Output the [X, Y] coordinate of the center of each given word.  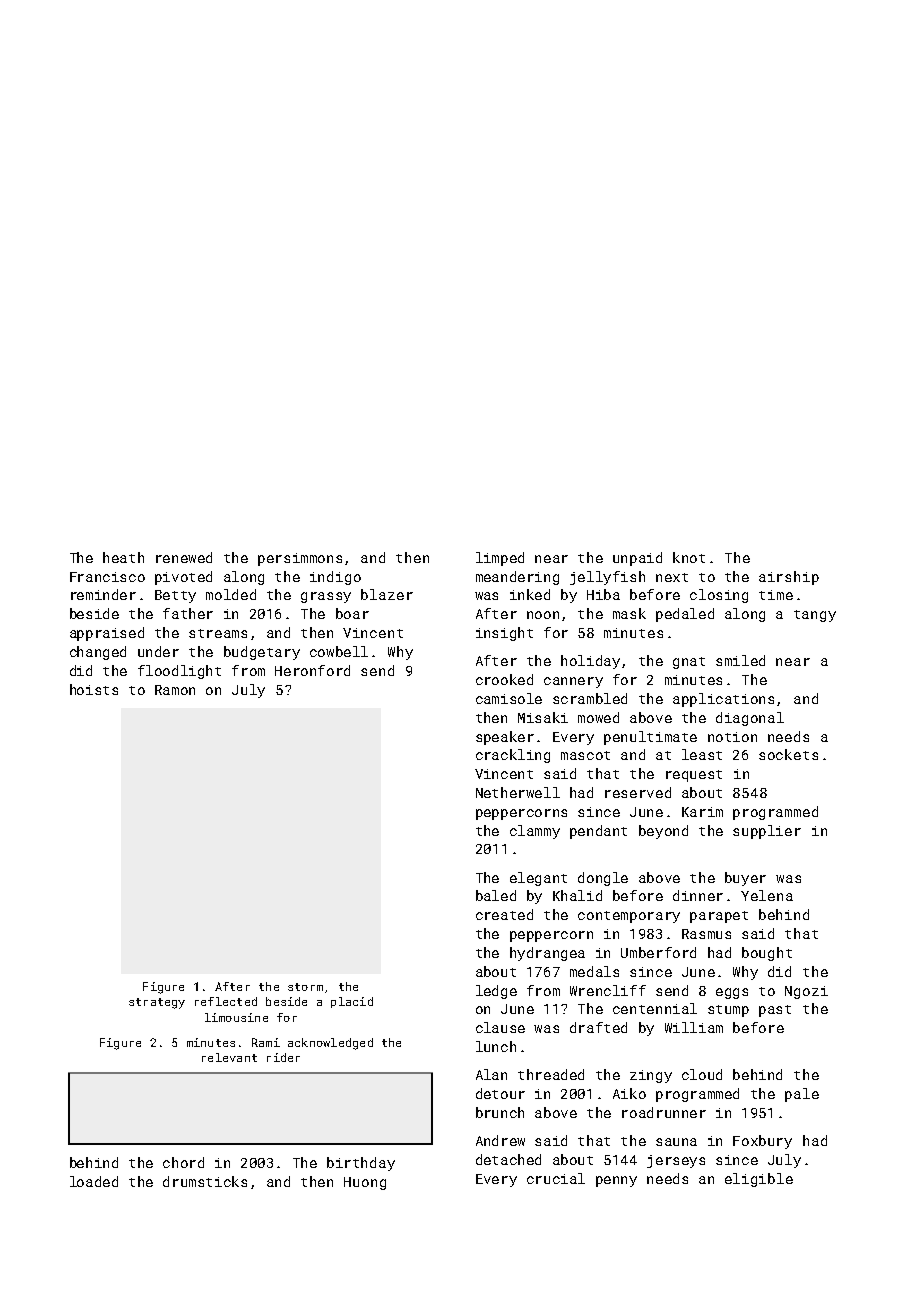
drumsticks [205, 1181]
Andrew [500, 1140]
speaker [505, 738]
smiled [740, 660]
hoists [94, 689]
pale [802, 1095]
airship [789, 578]
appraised [107, 634]
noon [543, 615]
